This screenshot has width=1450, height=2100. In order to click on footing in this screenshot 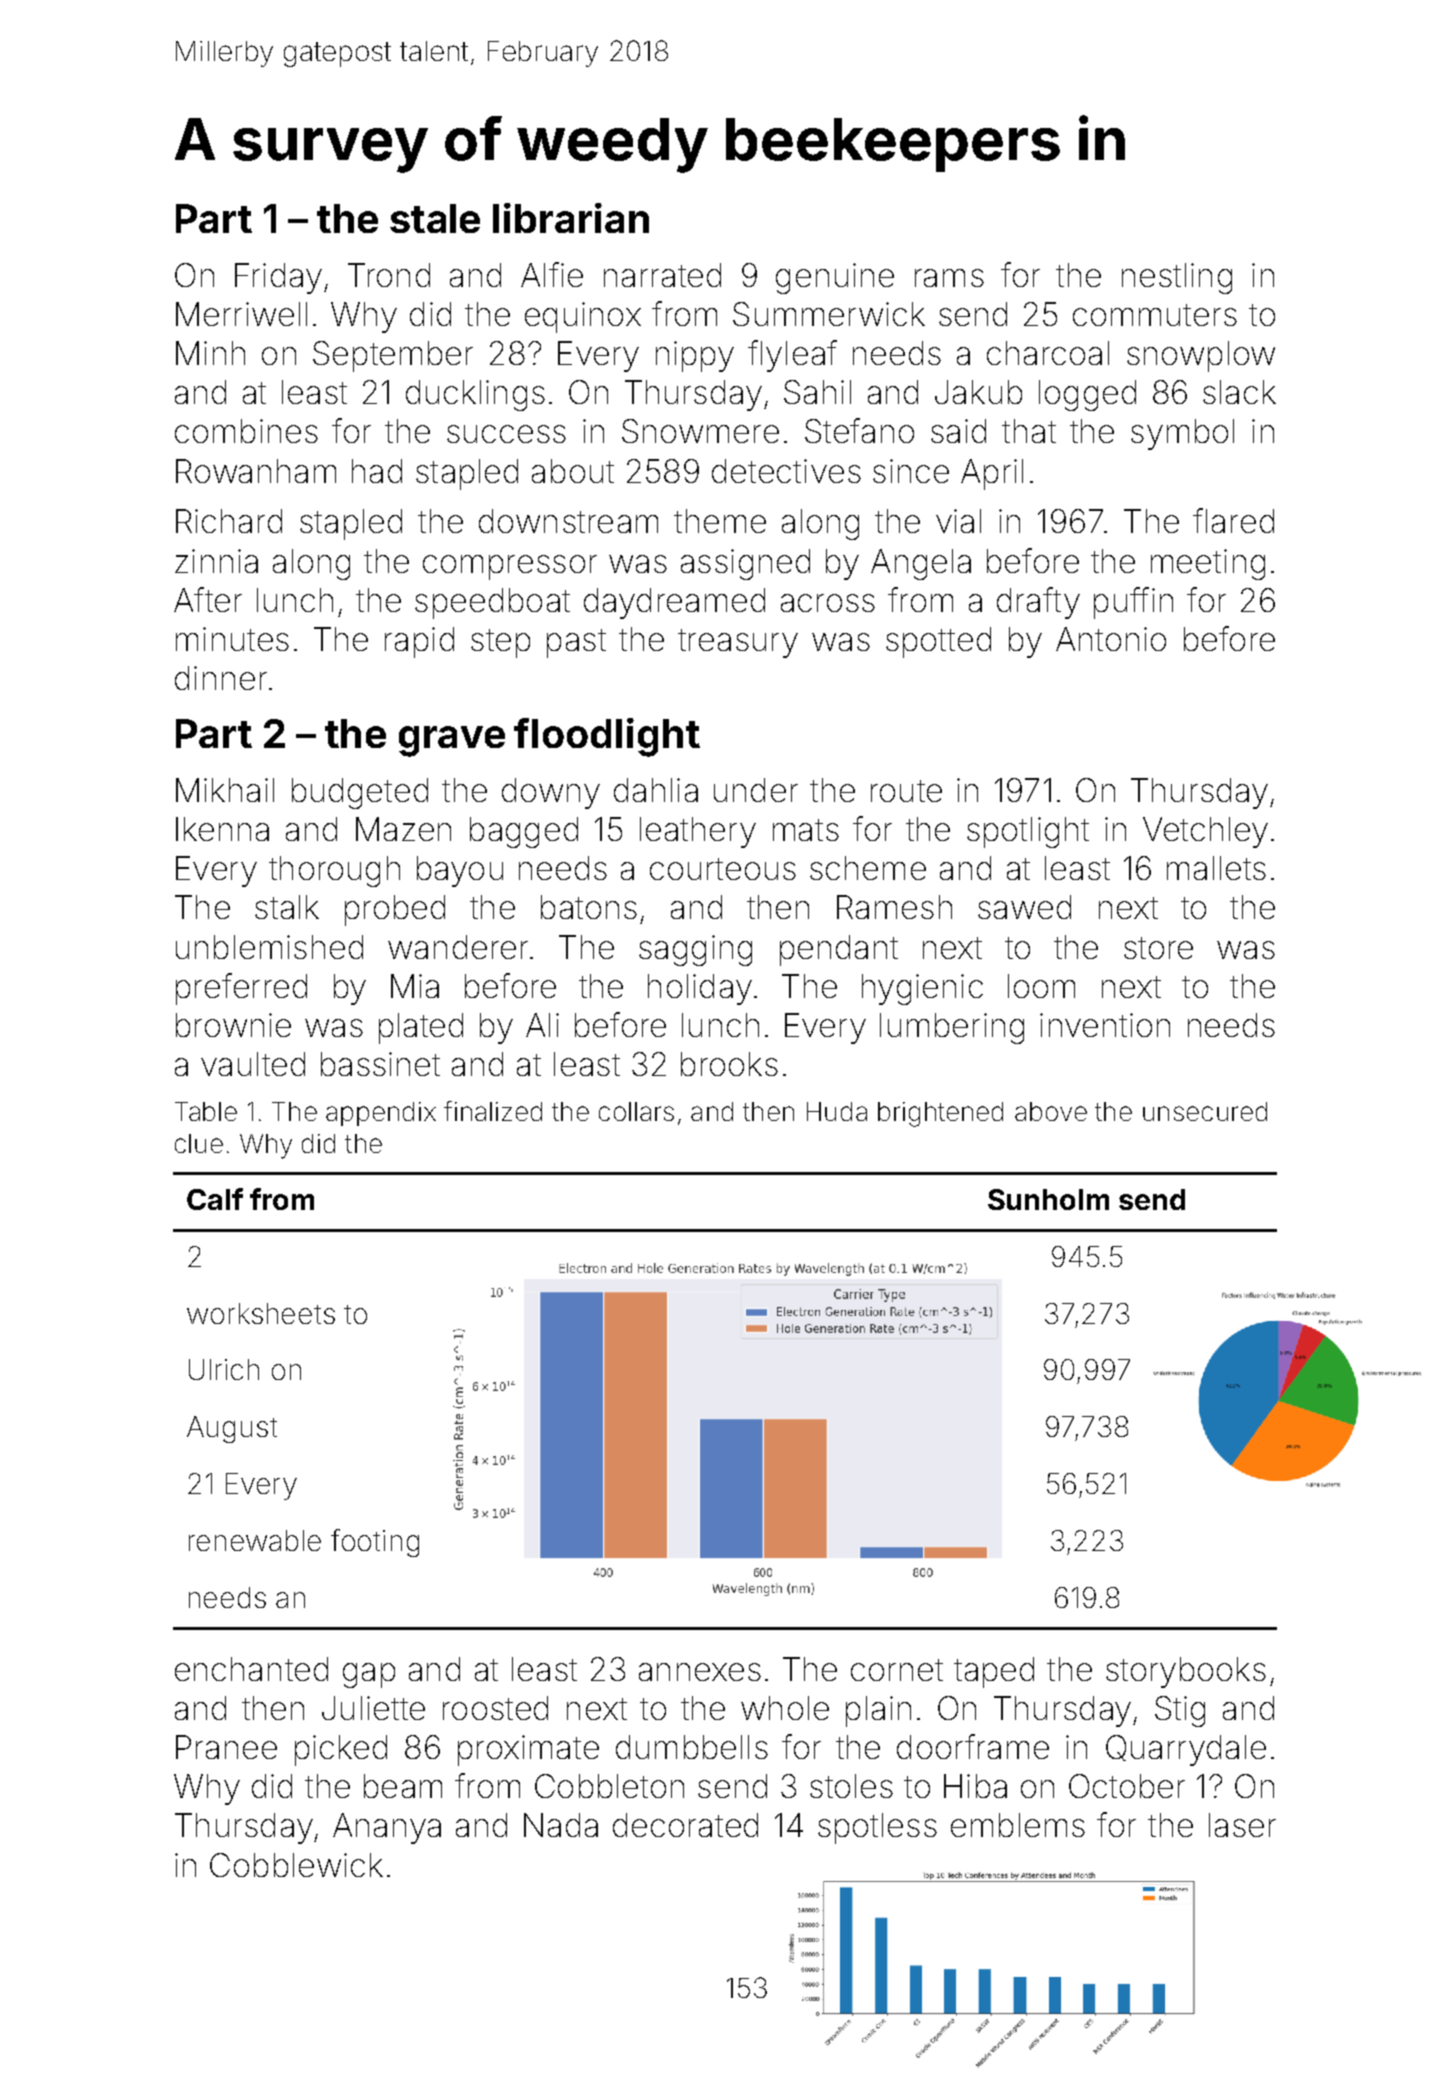, I will do `click(375, 1543)`.
